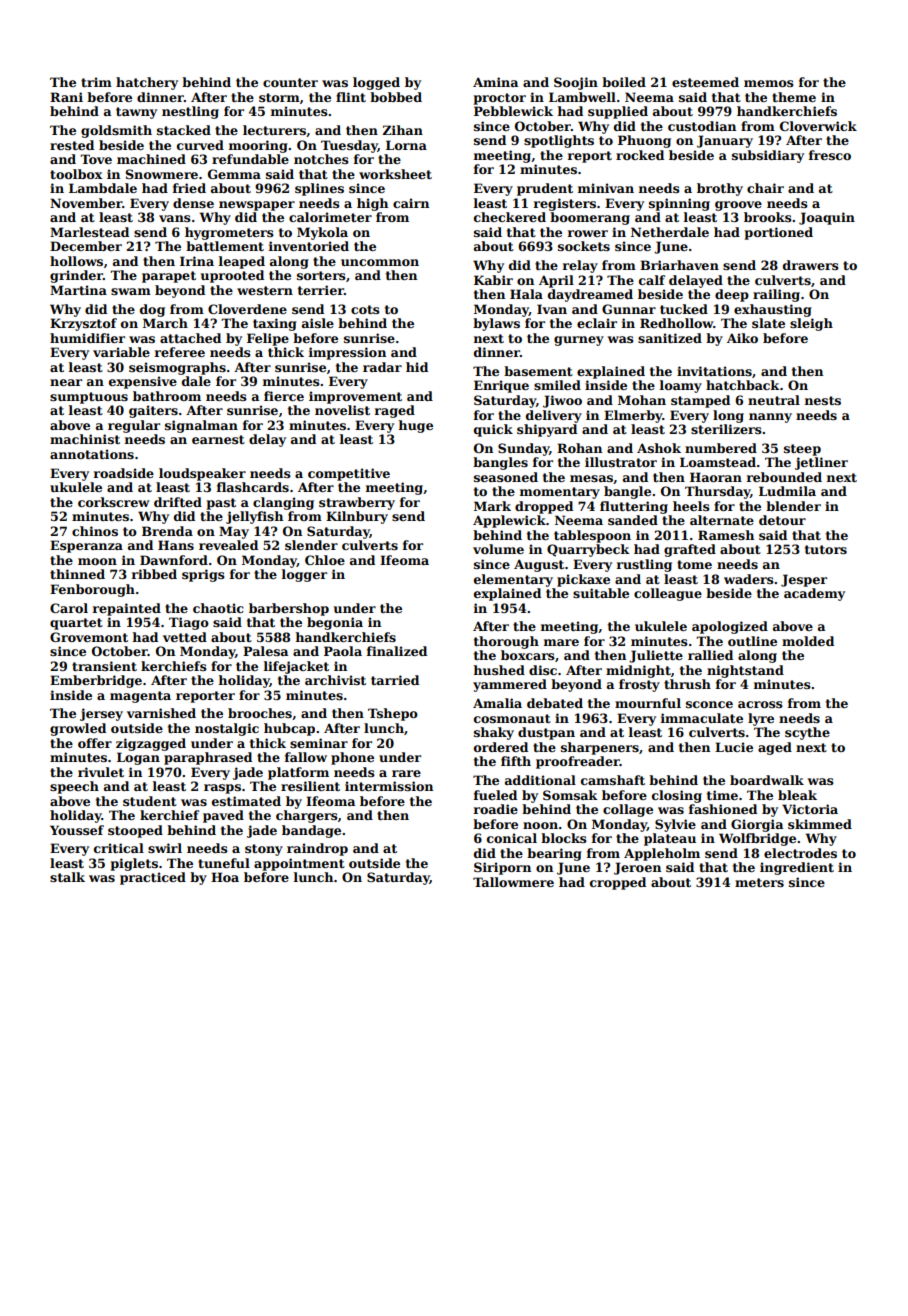 Image resolution: width=908 pixels, height=1316 pixels. I want to click on vans, so click(175, 218).
